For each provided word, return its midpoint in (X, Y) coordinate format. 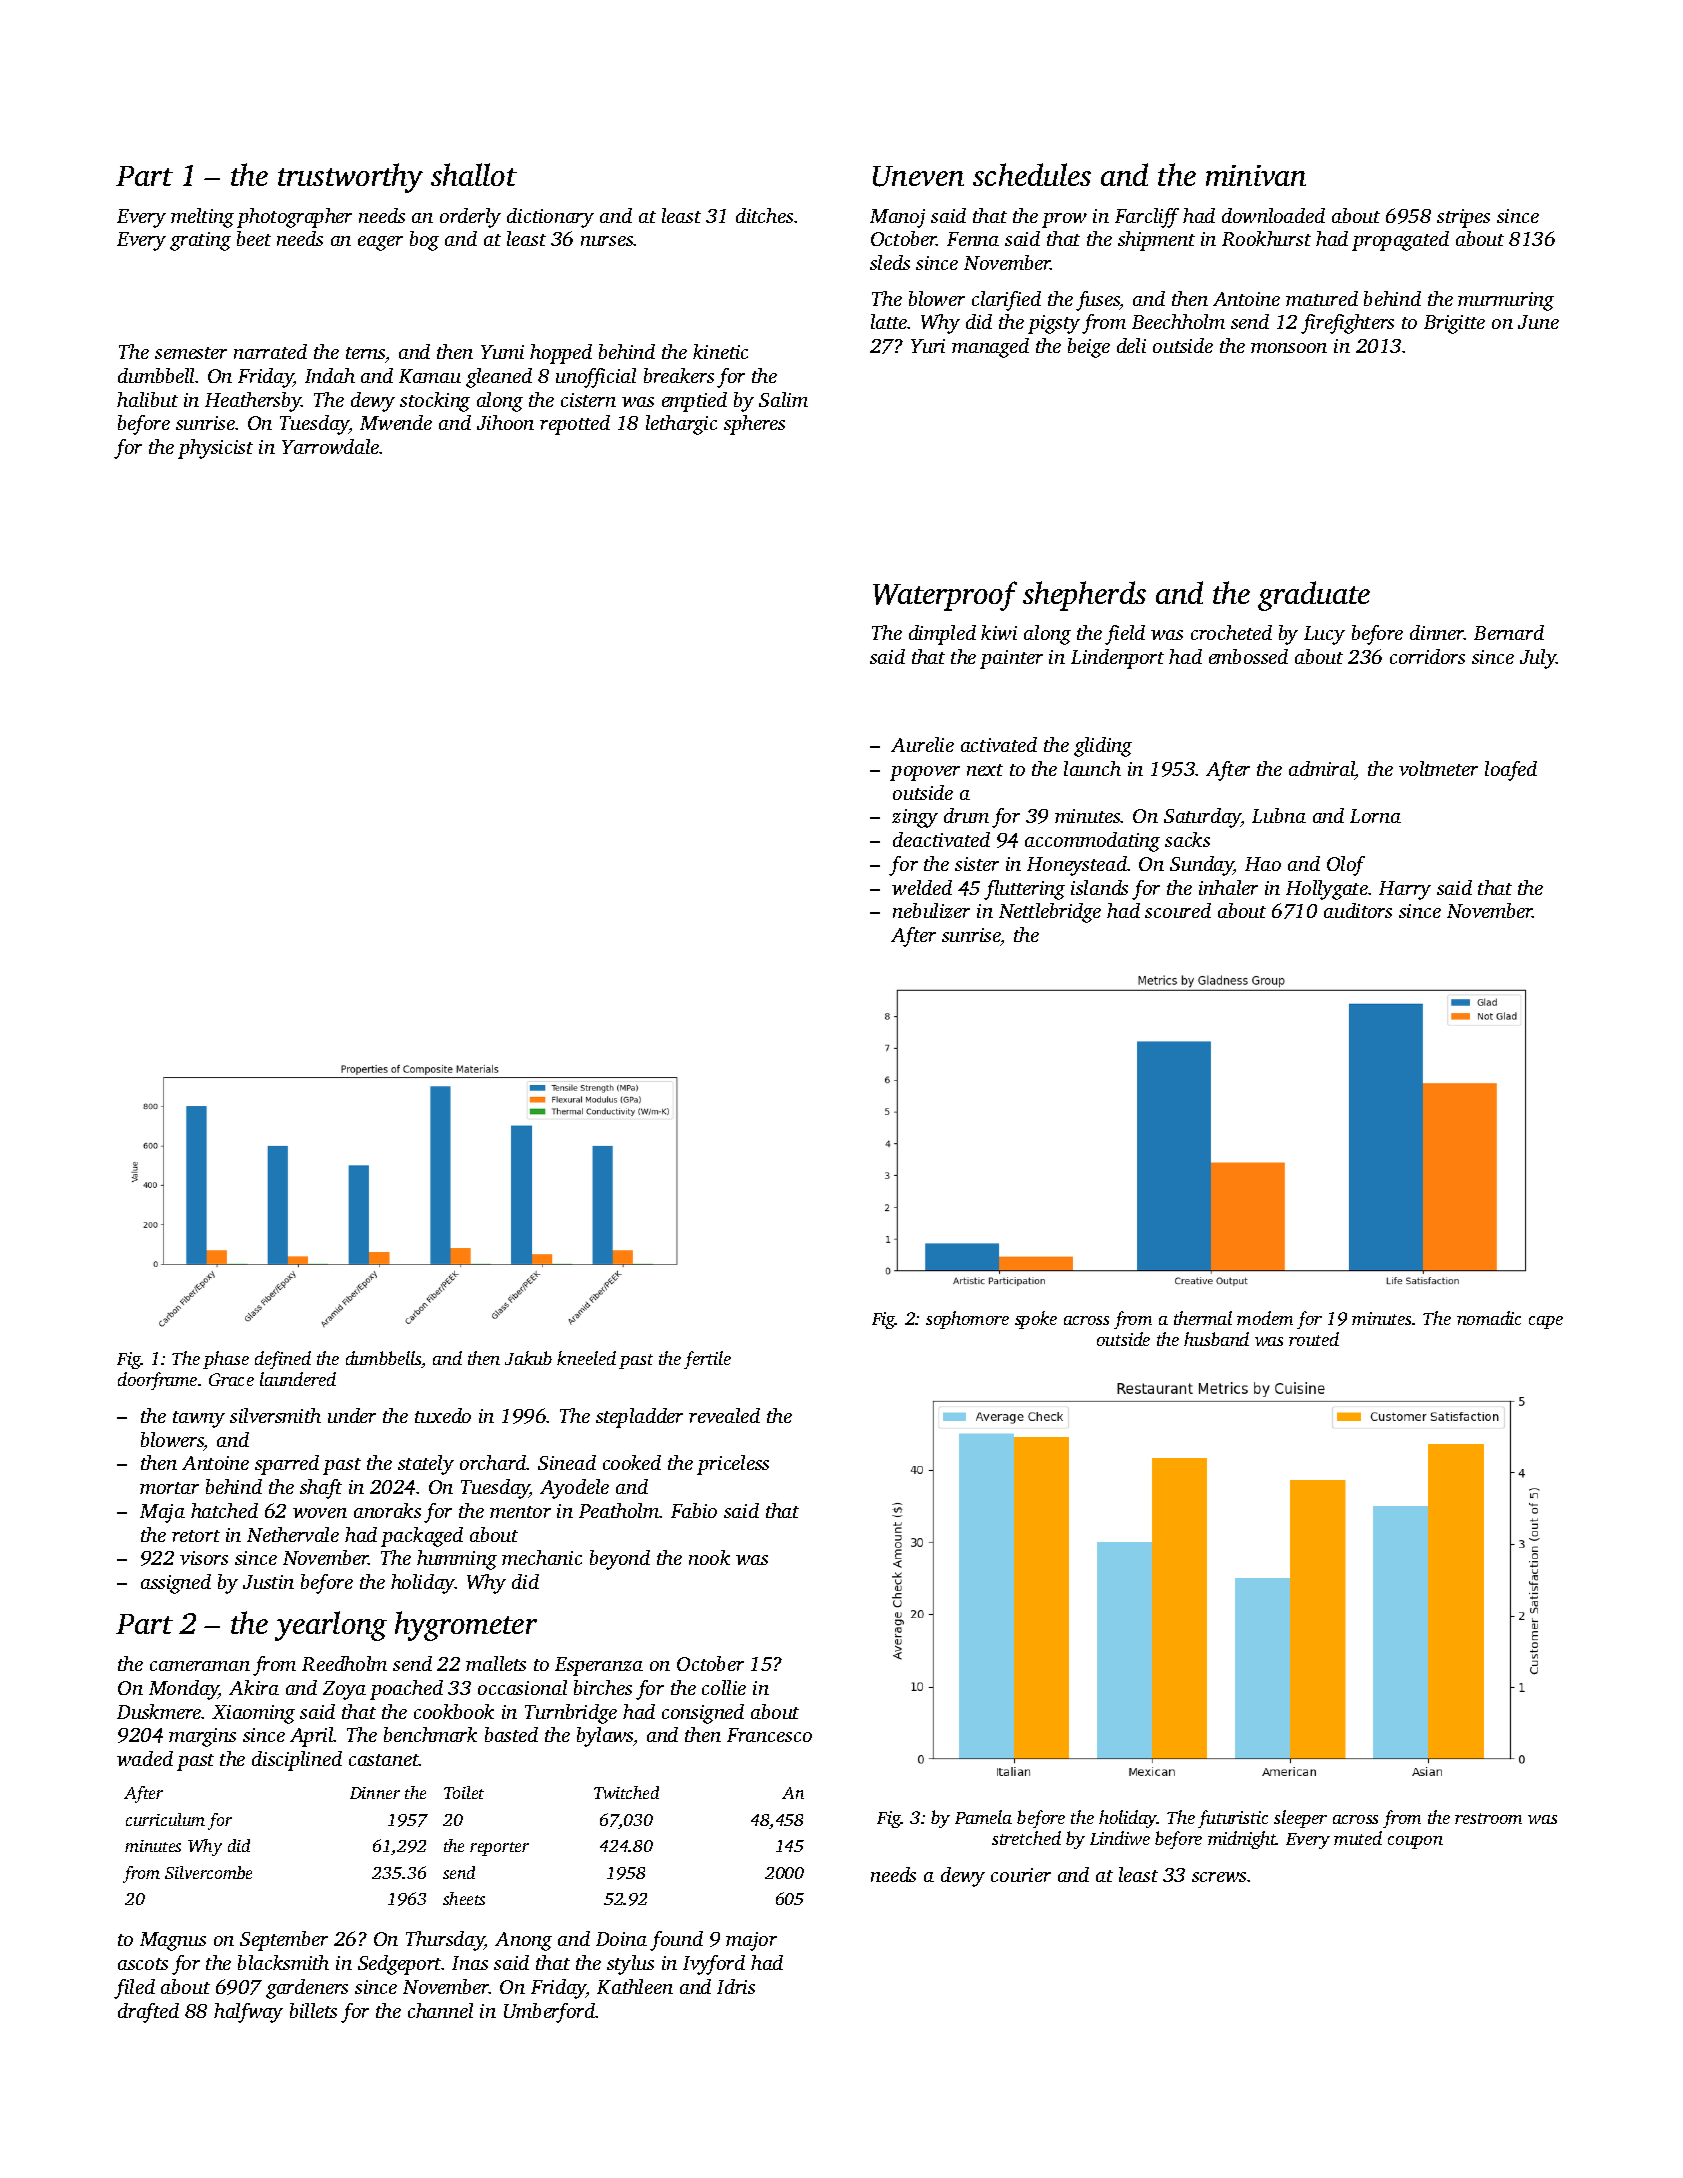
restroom (1488, 1818)
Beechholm (1178, 321)
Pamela (983, 1817)
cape (1546, 1322)
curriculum (165, 1819)
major (751, 1941)
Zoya (344, 1690)
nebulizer (931, 910)
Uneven (918, 176)
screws (1219, 1877)
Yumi (502, 352)
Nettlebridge (1050, 913)
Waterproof (945, 596)
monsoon (1289, 348)
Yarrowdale (331, 446)
